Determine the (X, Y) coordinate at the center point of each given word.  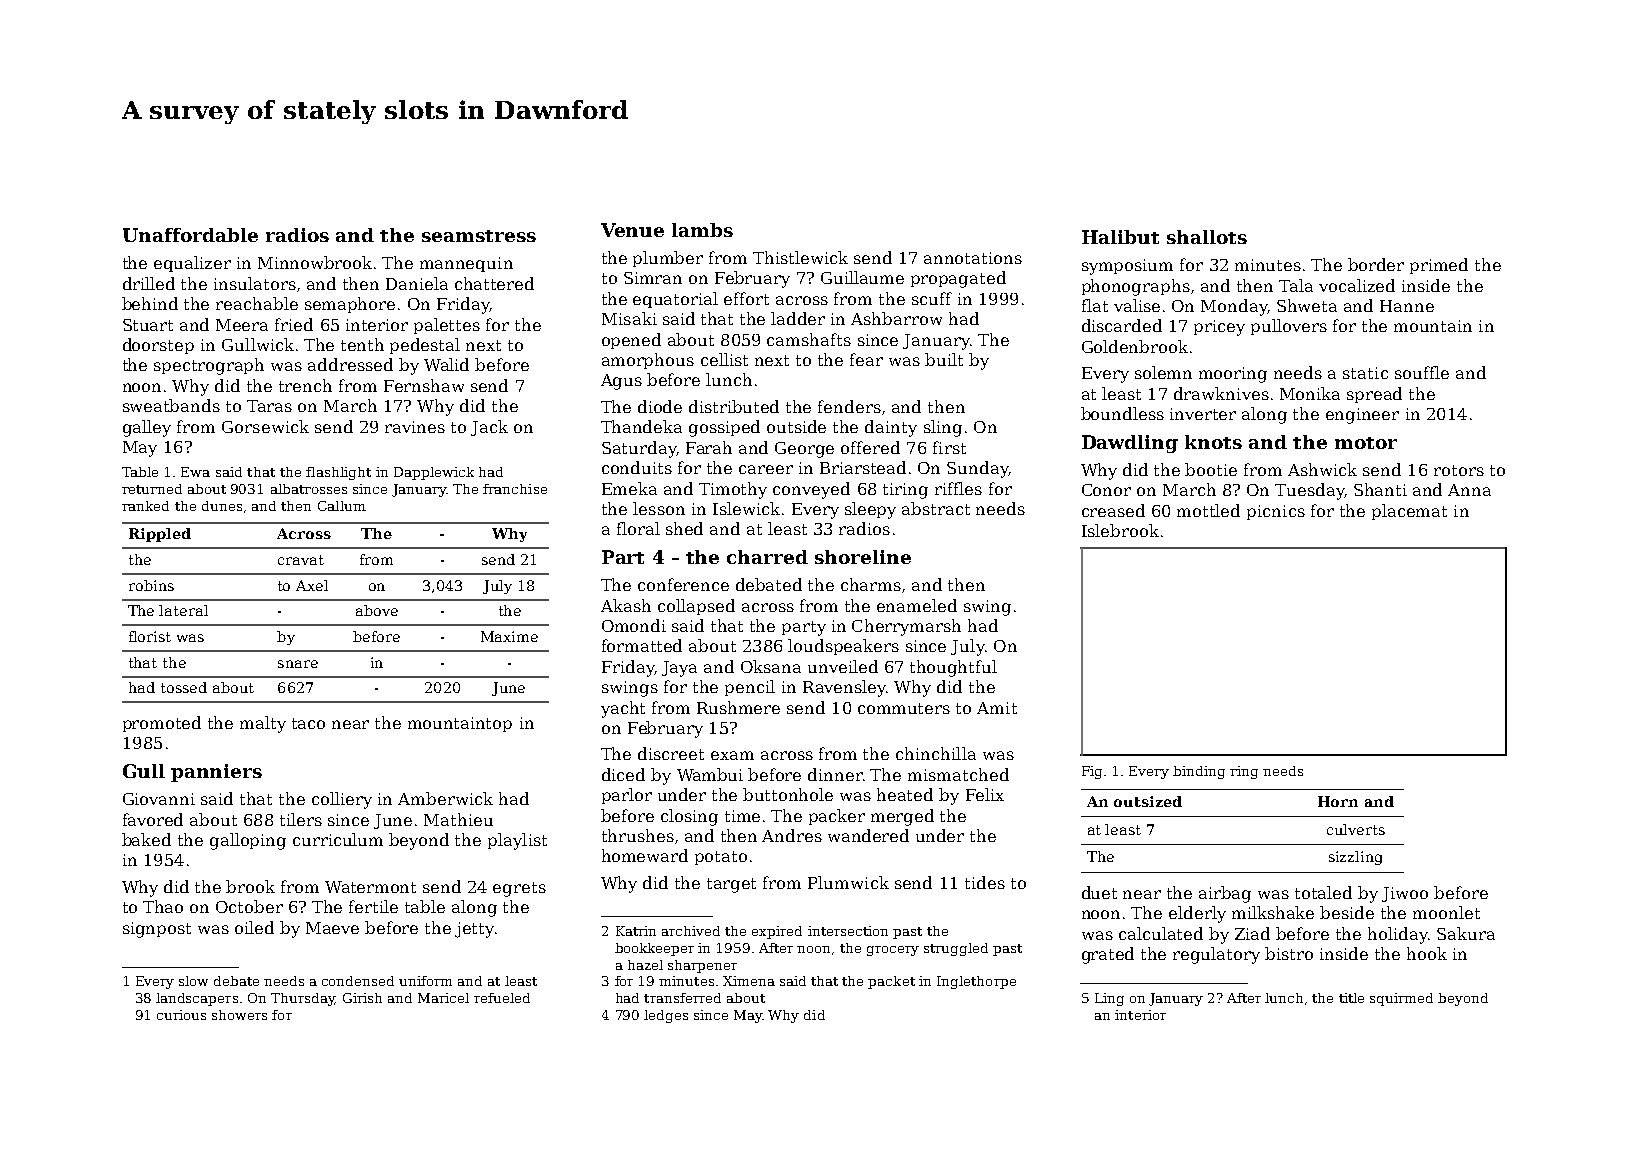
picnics (1276, 512)
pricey (1219, 328)
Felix (985, 794)
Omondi (634, 625)
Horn (1338, 801)
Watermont (370, 887)
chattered (494, 283)
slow (193, 981)
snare (298, 664)
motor (1366, 443)
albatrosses (309, 489)
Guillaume (862, 277)
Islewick (746, 508)
